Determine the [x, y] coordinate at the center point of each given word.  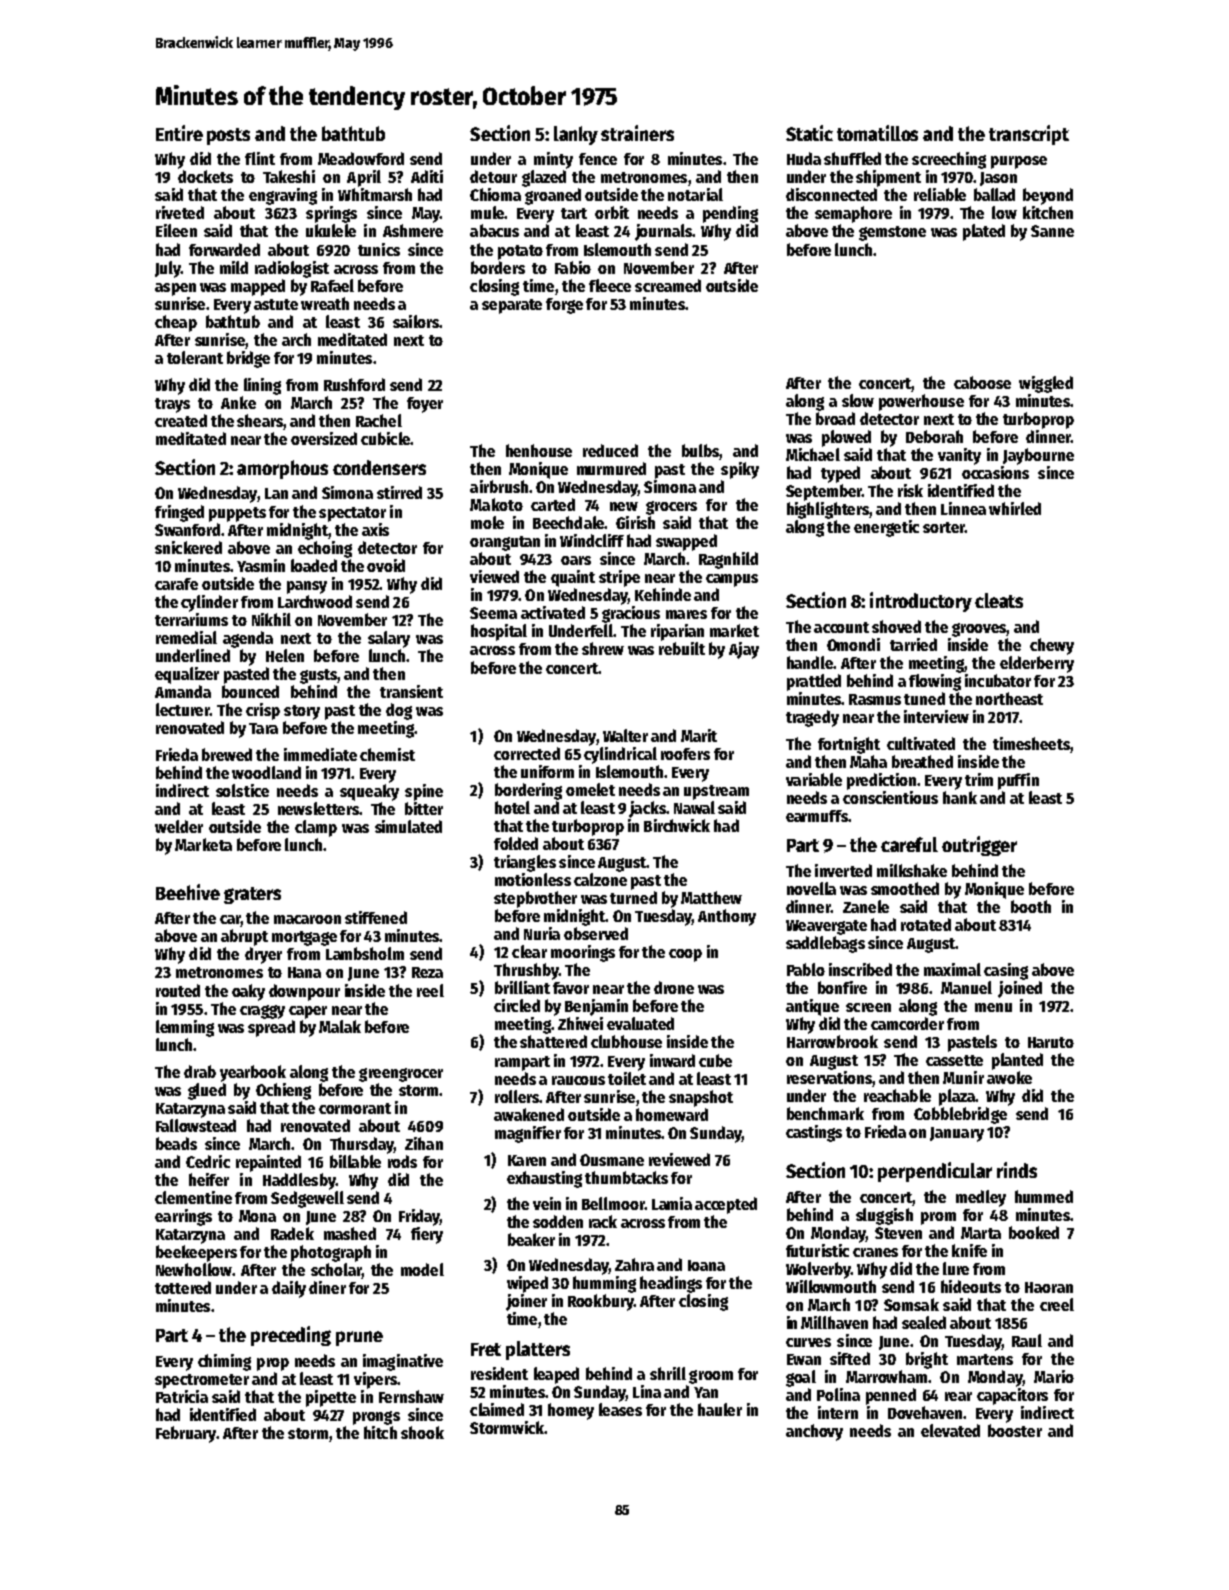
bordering [528, 791]
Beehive [188, 892]
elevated [950, 1430]
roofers [685, 754]
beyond [1048, 196]
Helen [285, 655]
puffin [1018, 781]
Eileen [176, 230]
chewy [1052, 646]
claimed [497, 1409]
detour [493, 176]
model [422, 1269]
